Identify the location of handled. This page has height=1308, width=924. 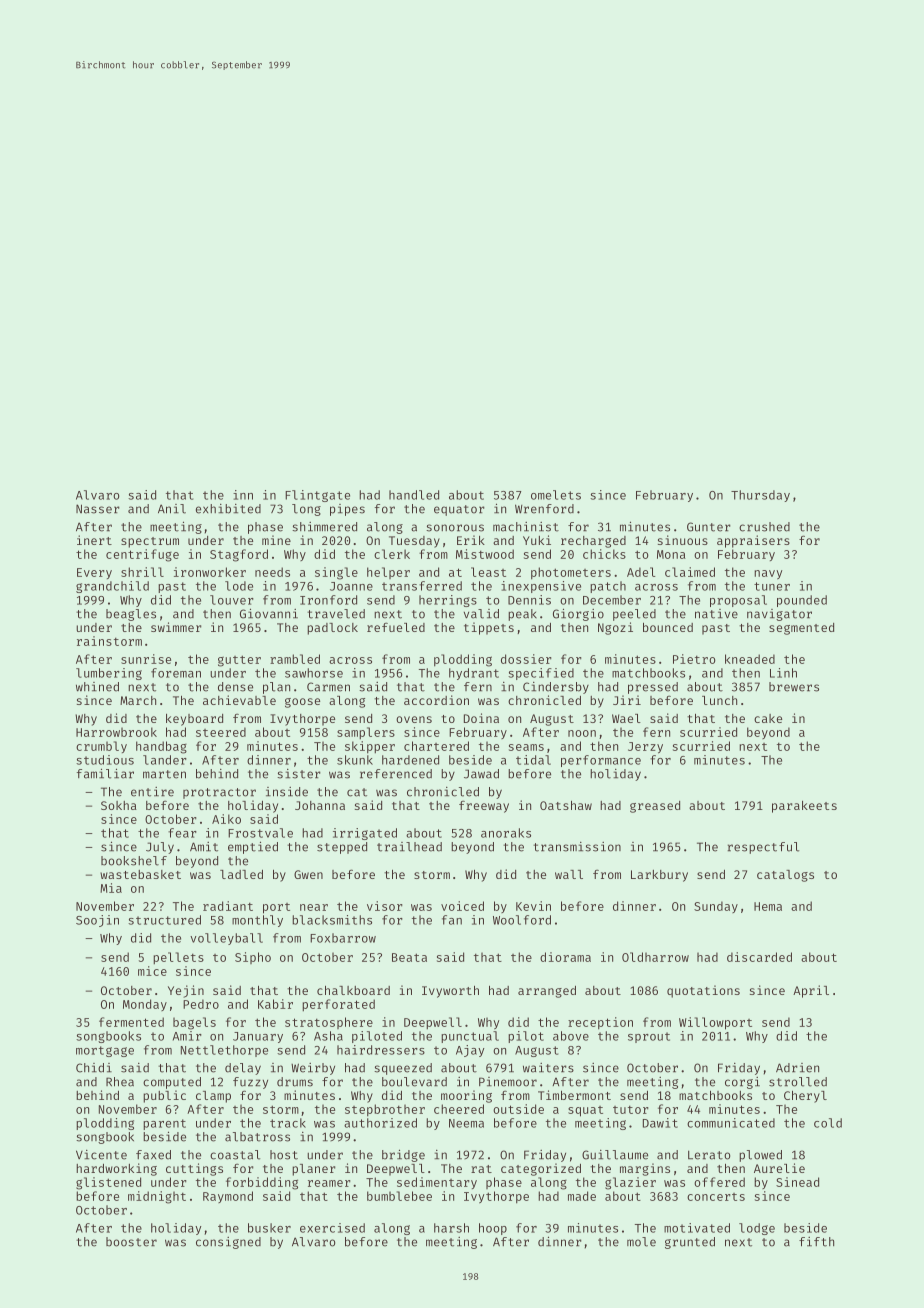
(414, 495).
